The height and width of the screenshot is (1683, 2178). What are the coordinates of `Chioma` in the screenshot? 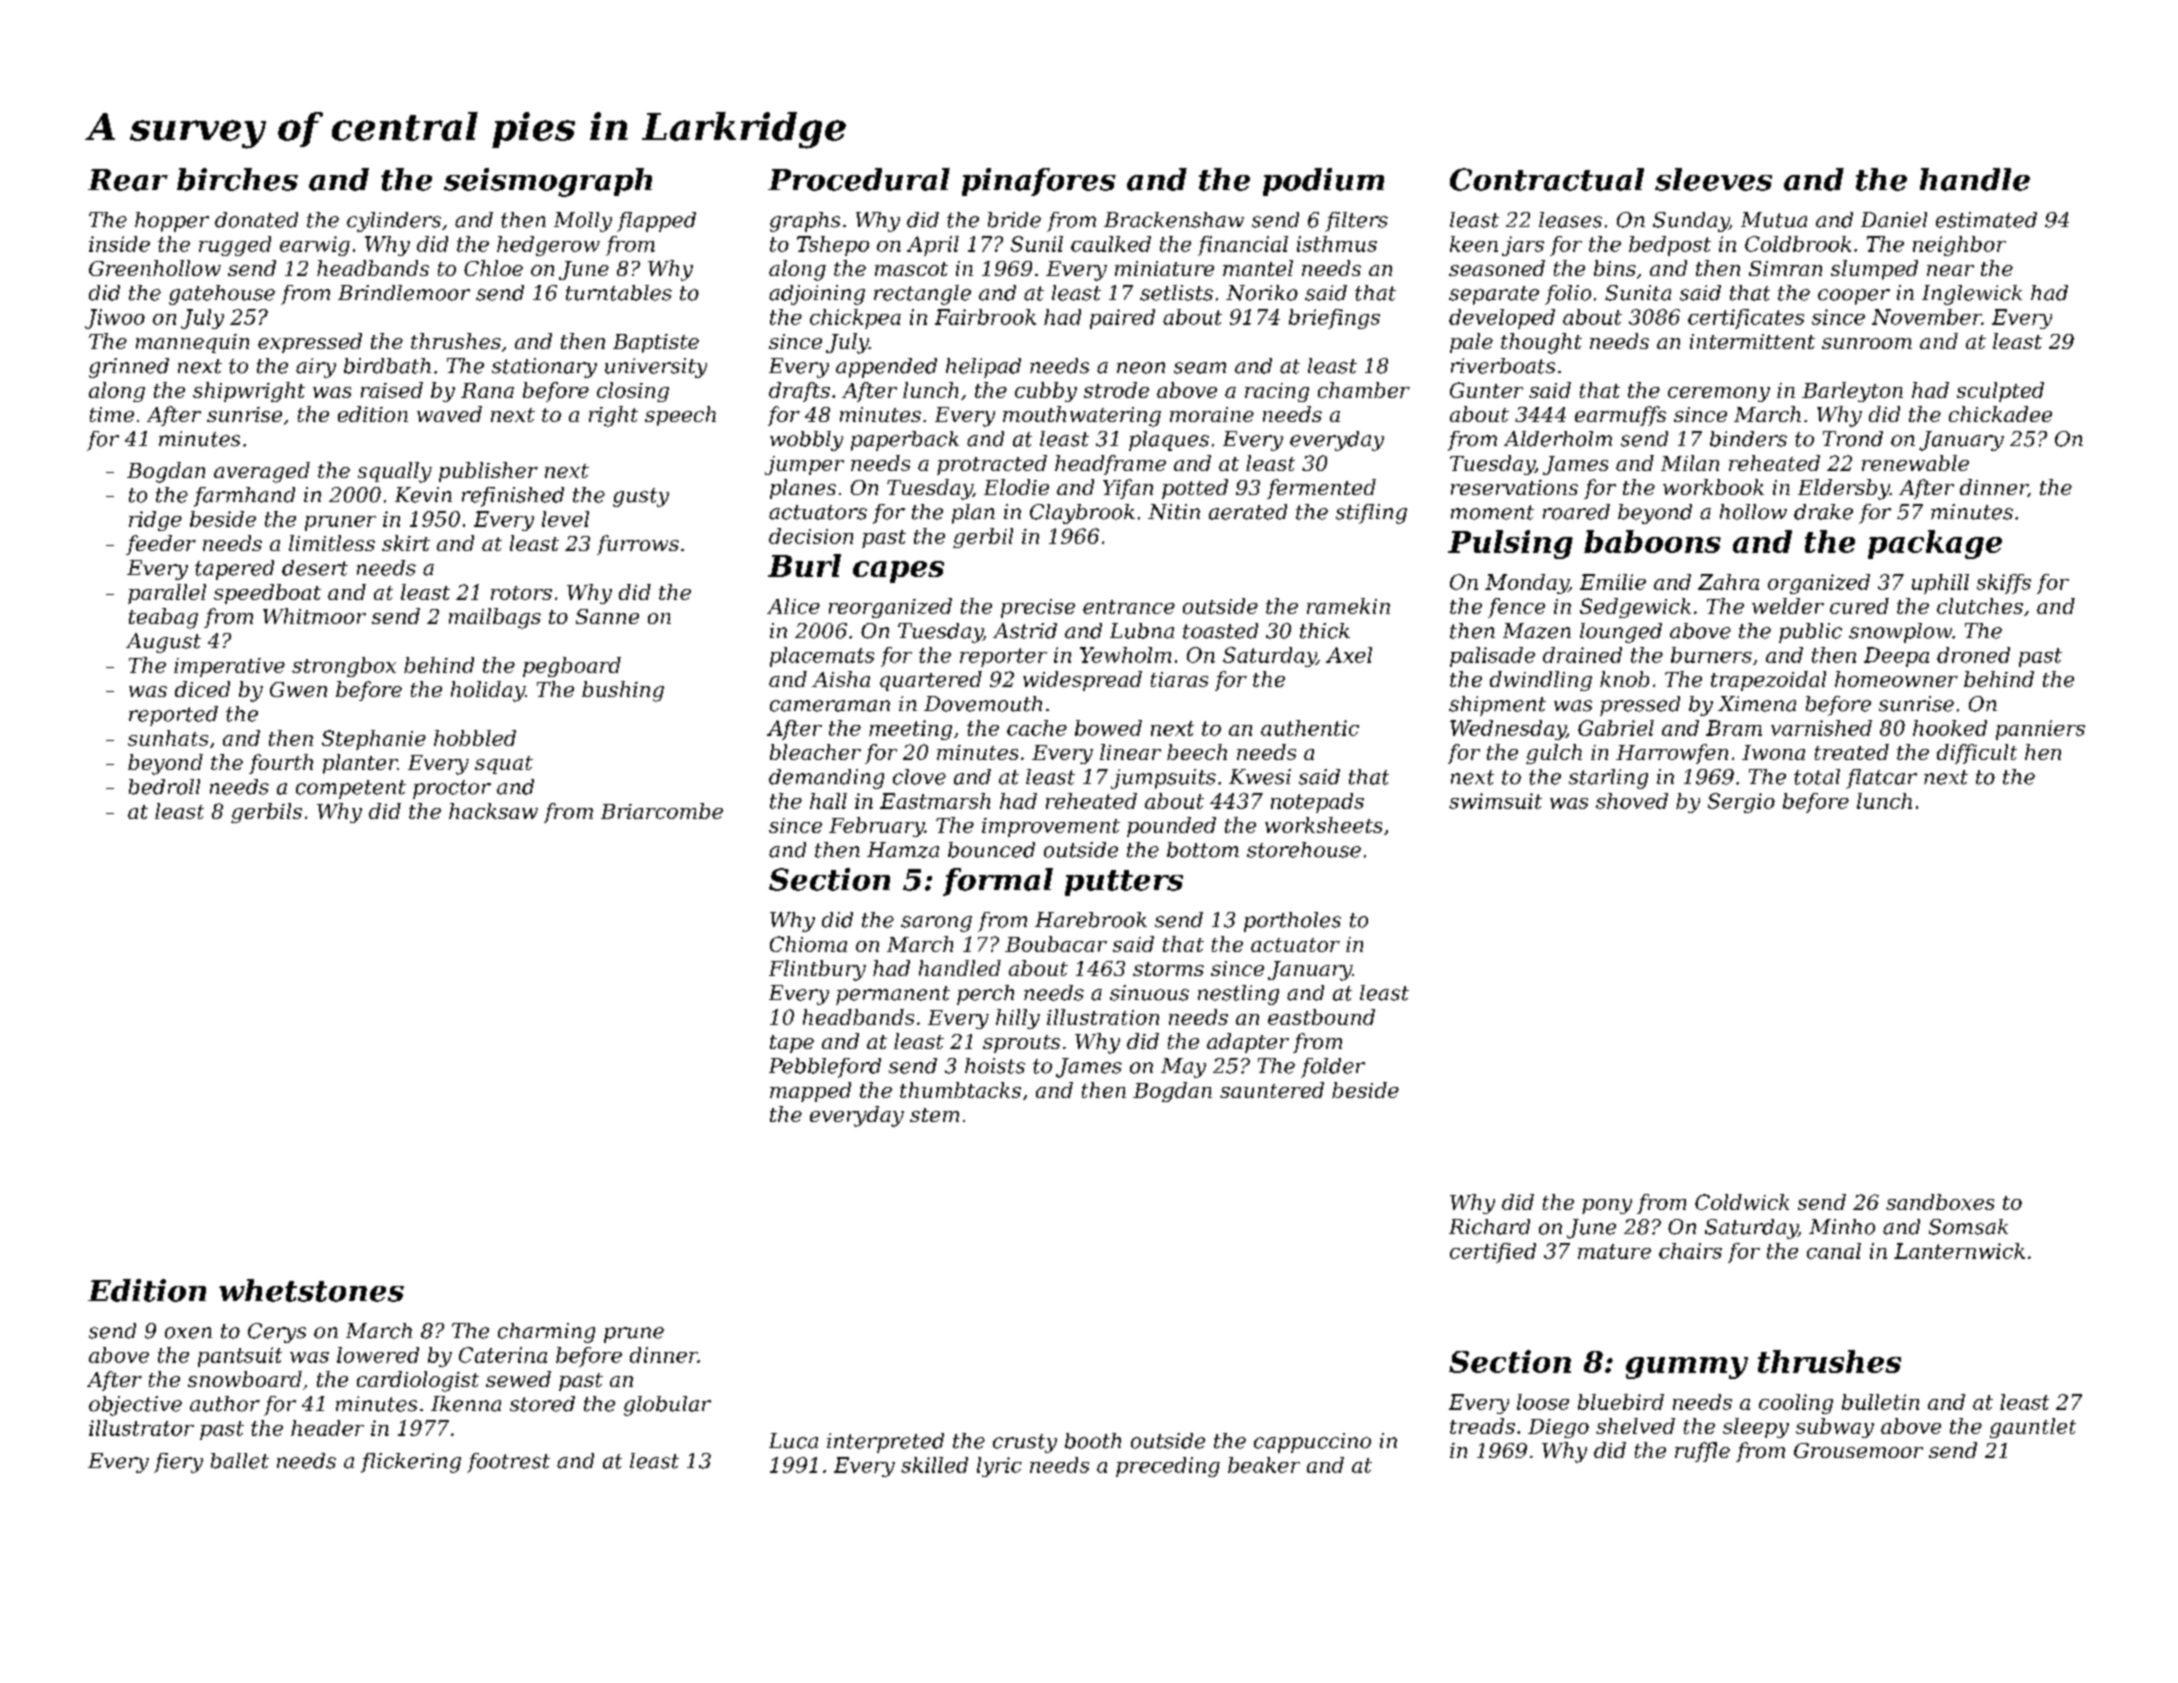 It's located at (808, 944).
